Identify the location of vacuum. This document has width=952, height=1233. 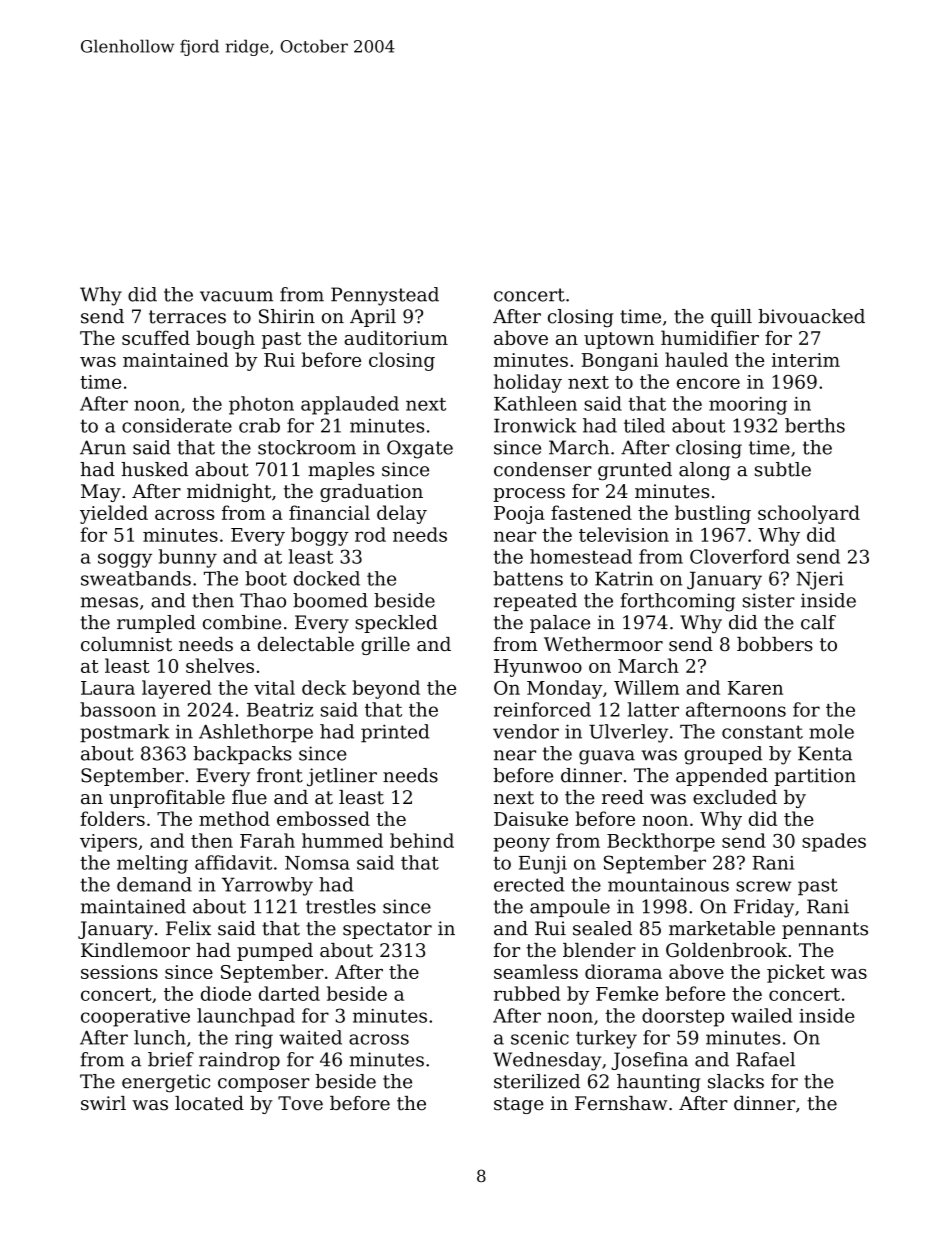
(236, 296).
